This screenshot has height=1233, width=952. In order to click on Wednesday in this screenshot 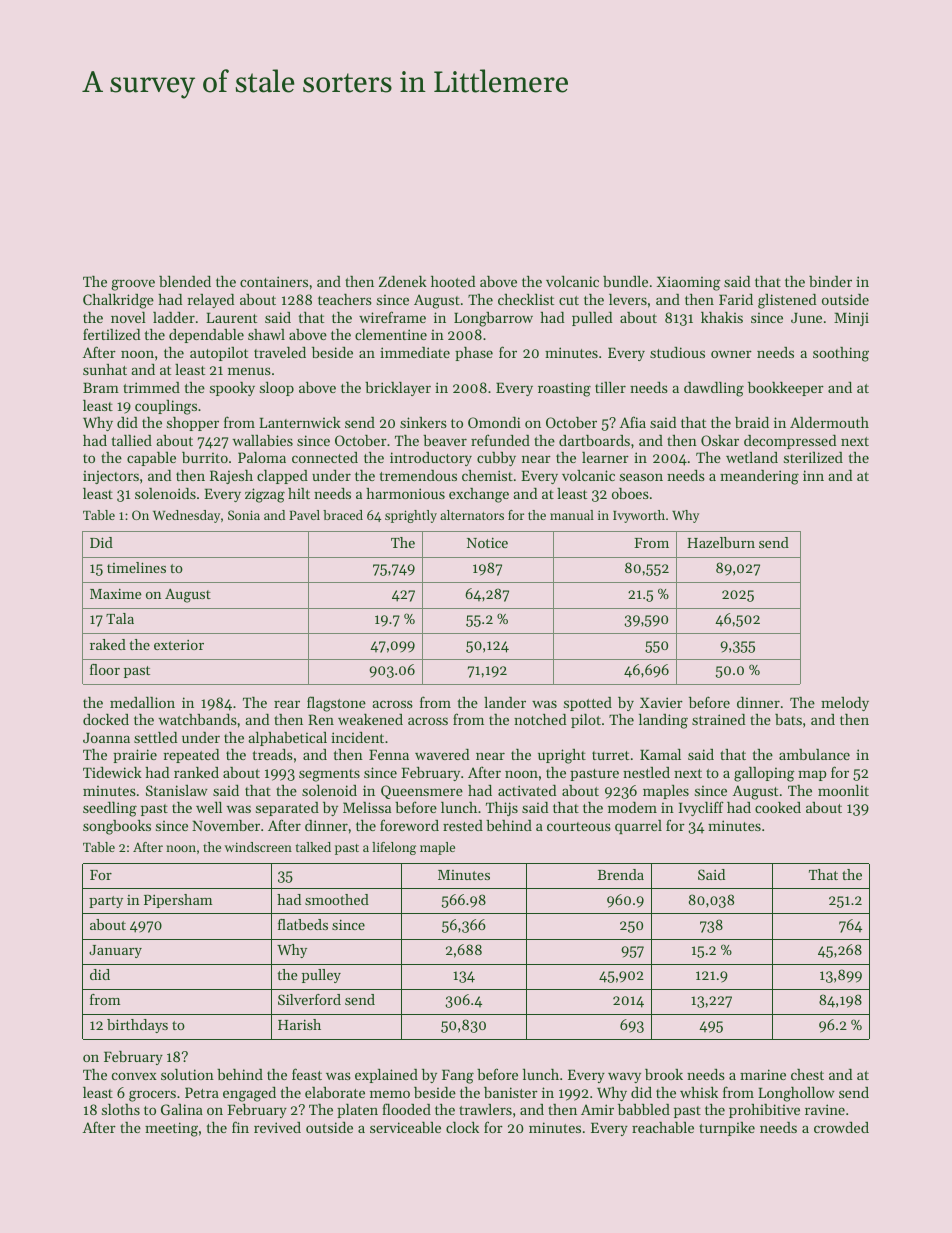, I will do `click(186, 516)`.
